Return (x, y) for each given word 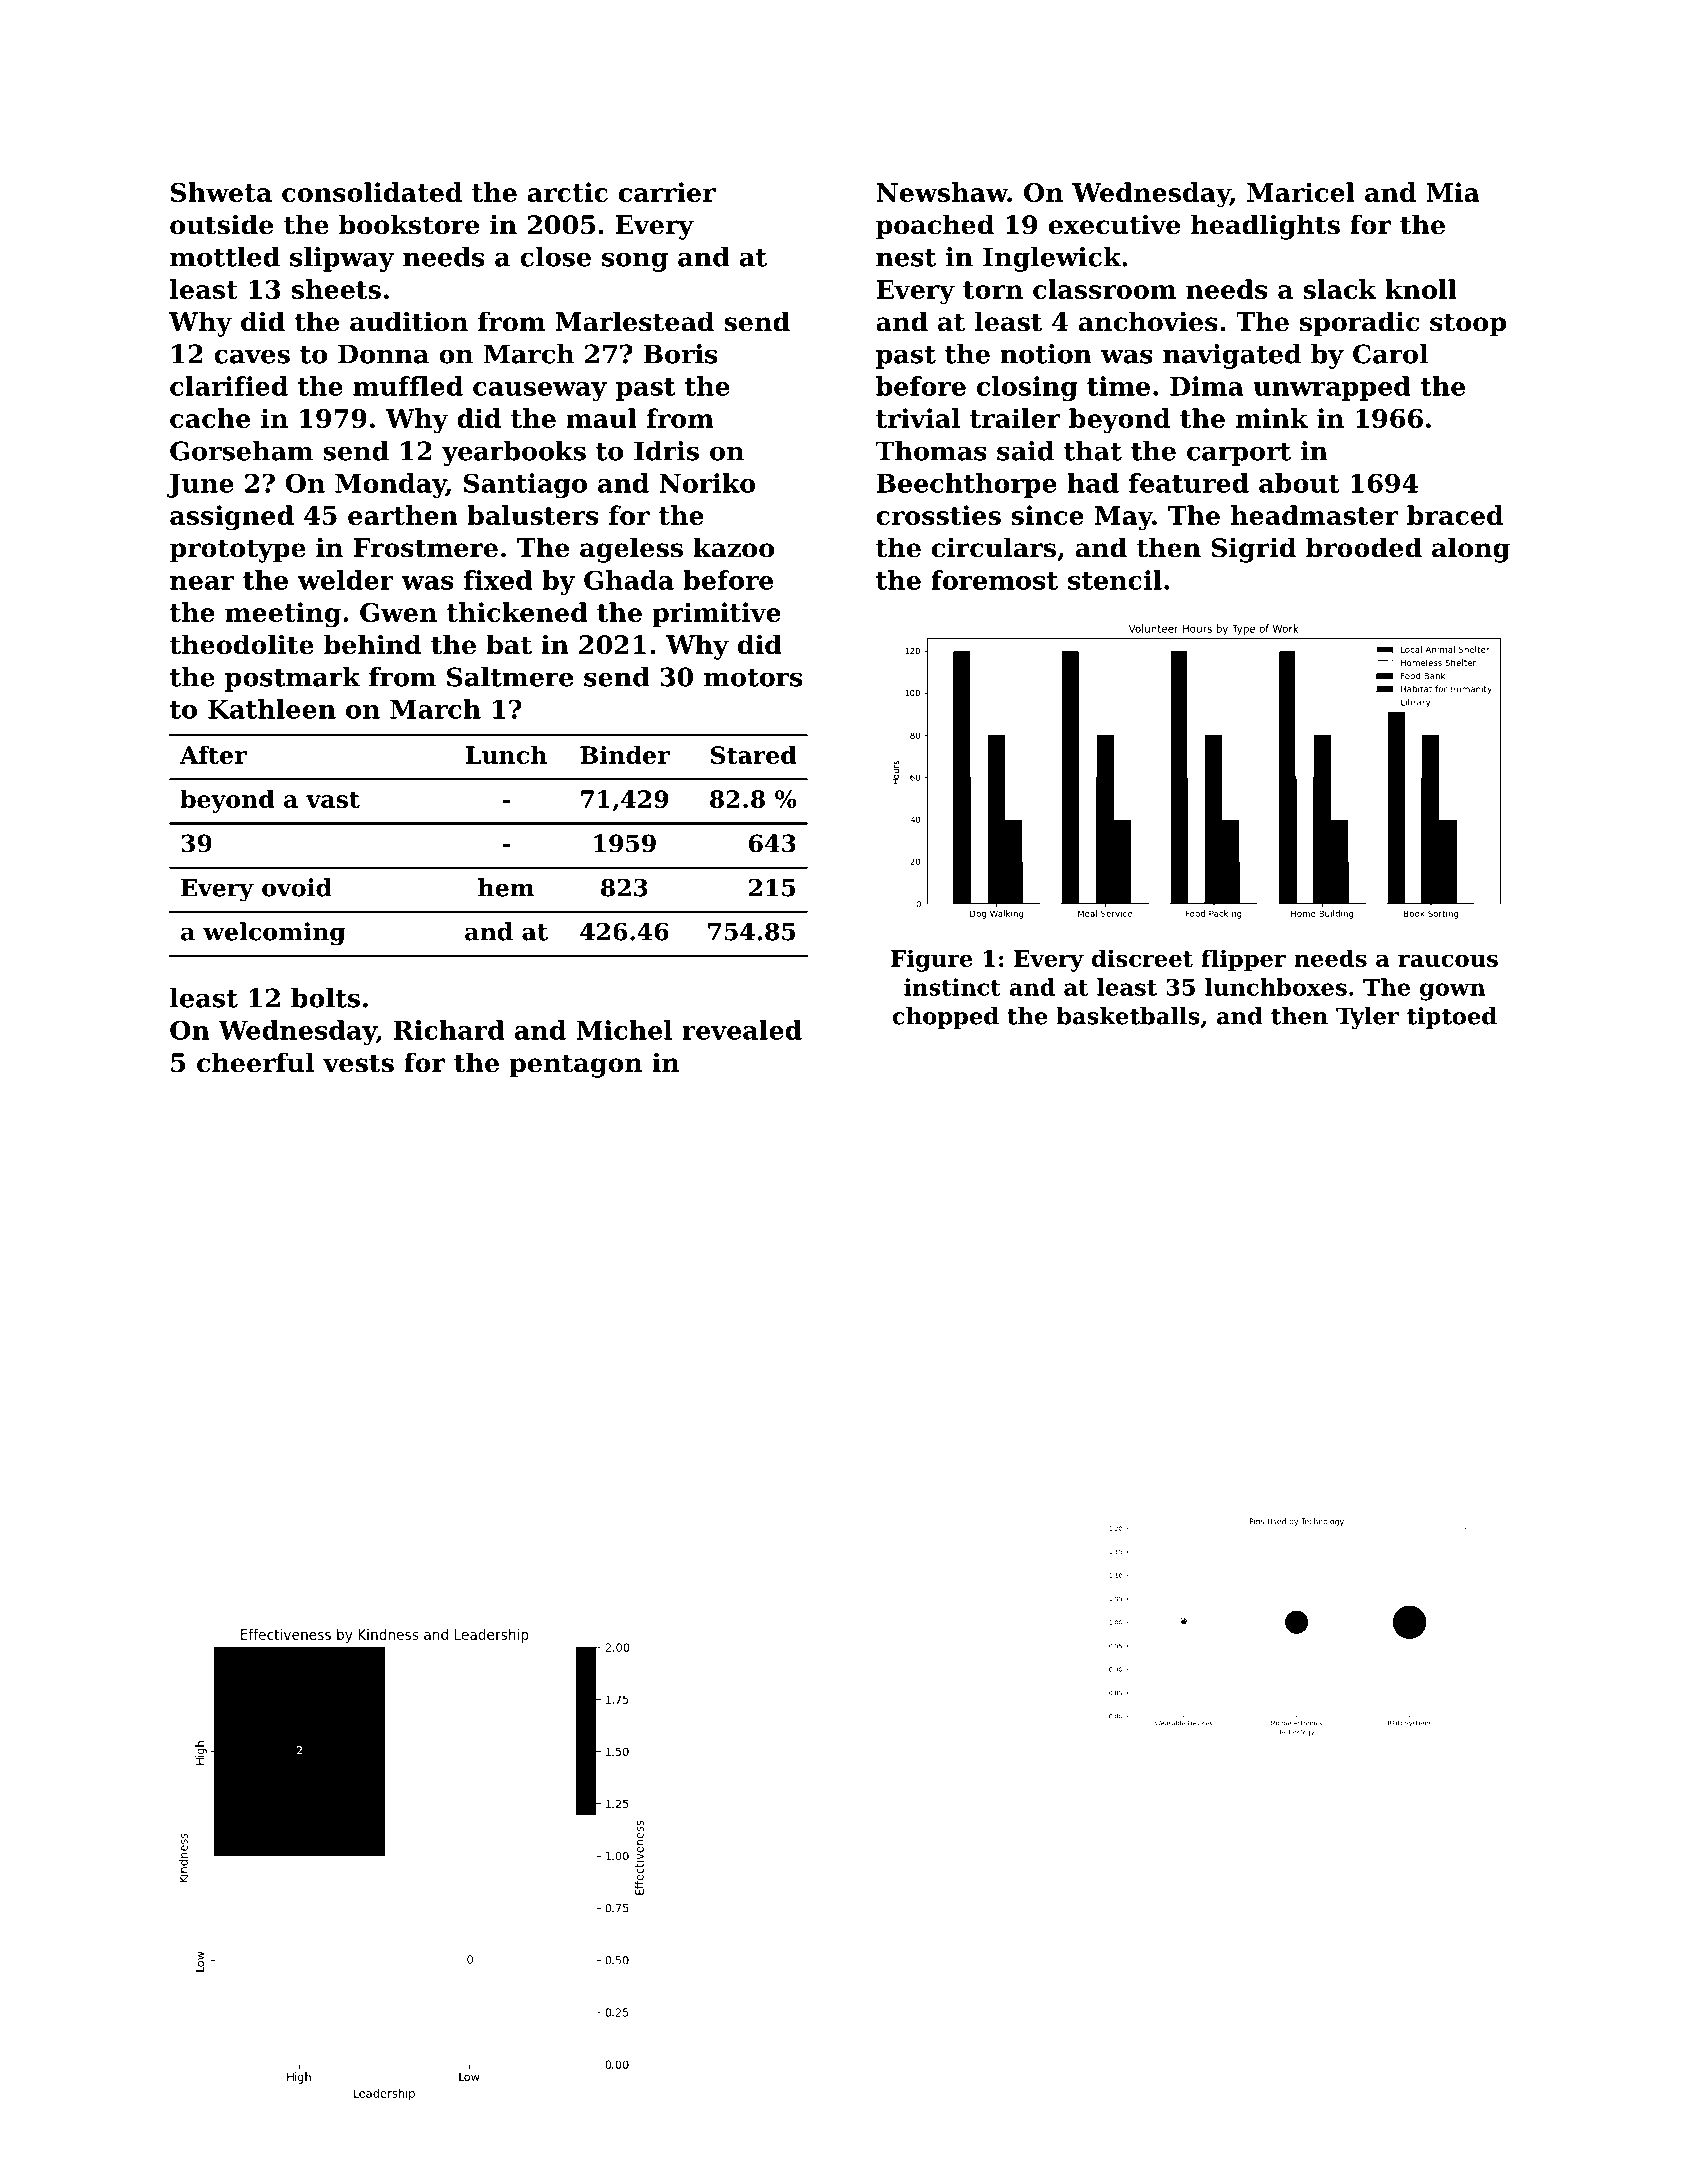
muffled (408, 386)
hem (506, 887)
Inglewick (1052, 259)
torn (993, 290)
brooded (1364, 547)
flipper (1243, 960)
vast (333, 799)
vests (358, 1063)
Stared (753, 755)
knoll (1421, 289)
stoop (1468, 325)
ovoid (296, 887)
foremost (994, 580)
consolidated (372, 192)
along (1471, 550)
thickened (517, 612)
